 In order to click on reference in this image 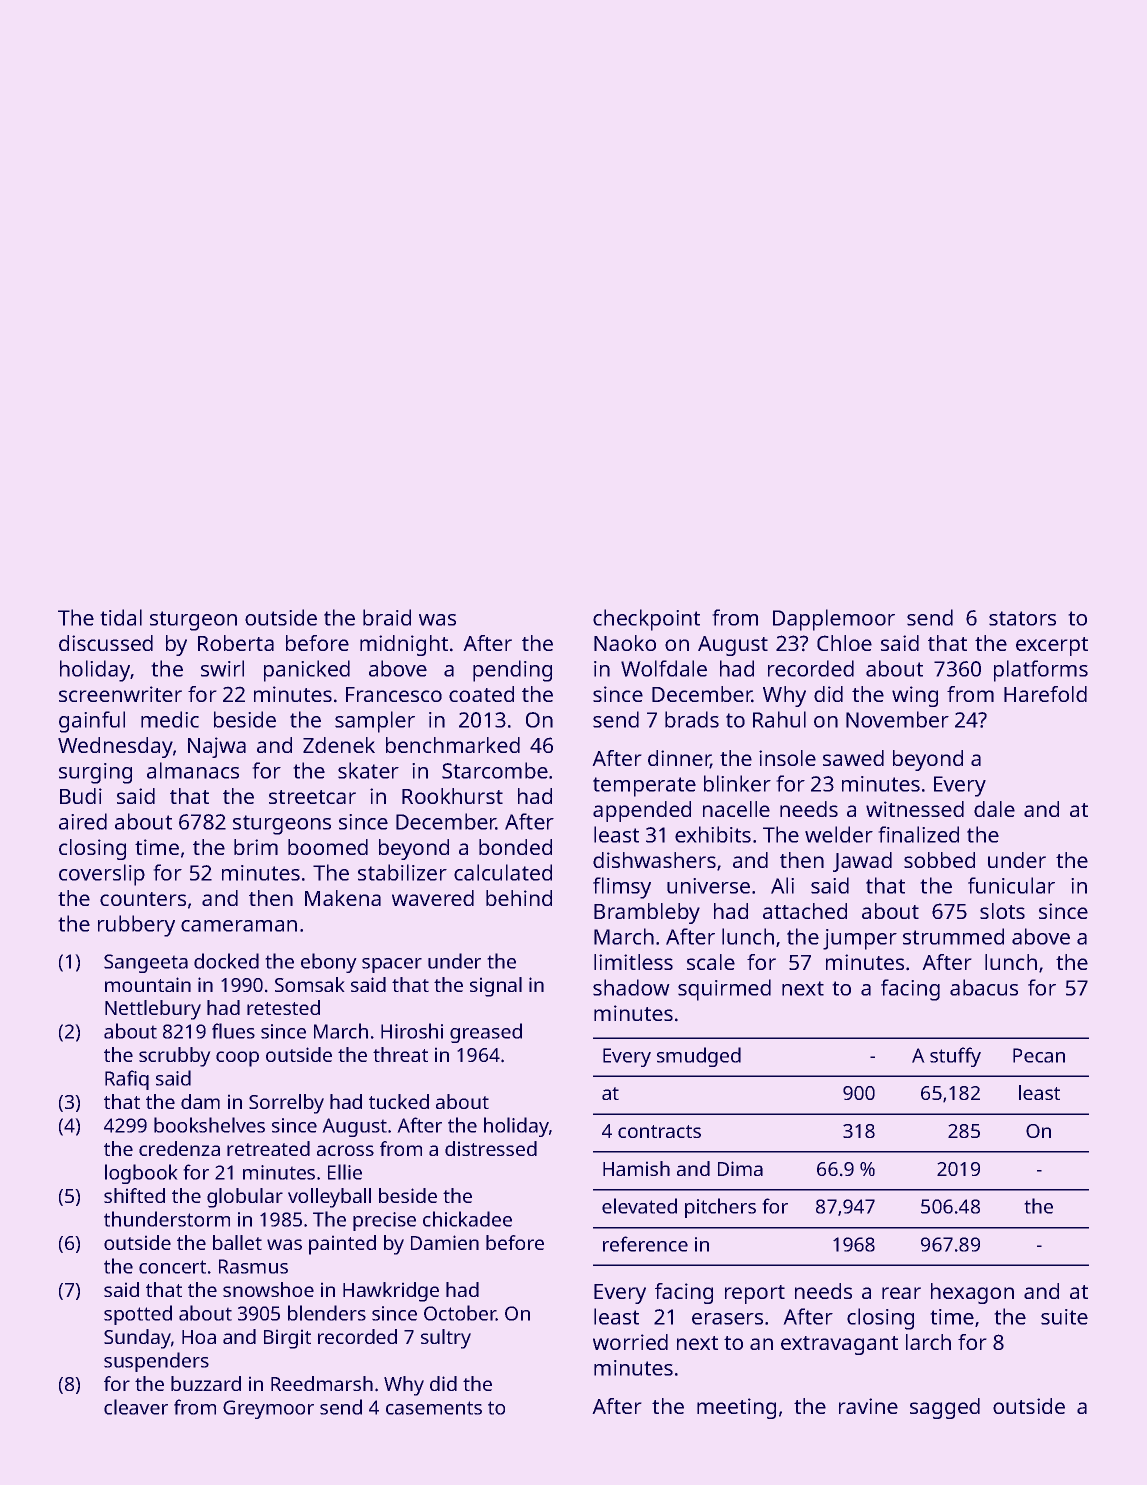, I will do `click(645, 1244)`.
